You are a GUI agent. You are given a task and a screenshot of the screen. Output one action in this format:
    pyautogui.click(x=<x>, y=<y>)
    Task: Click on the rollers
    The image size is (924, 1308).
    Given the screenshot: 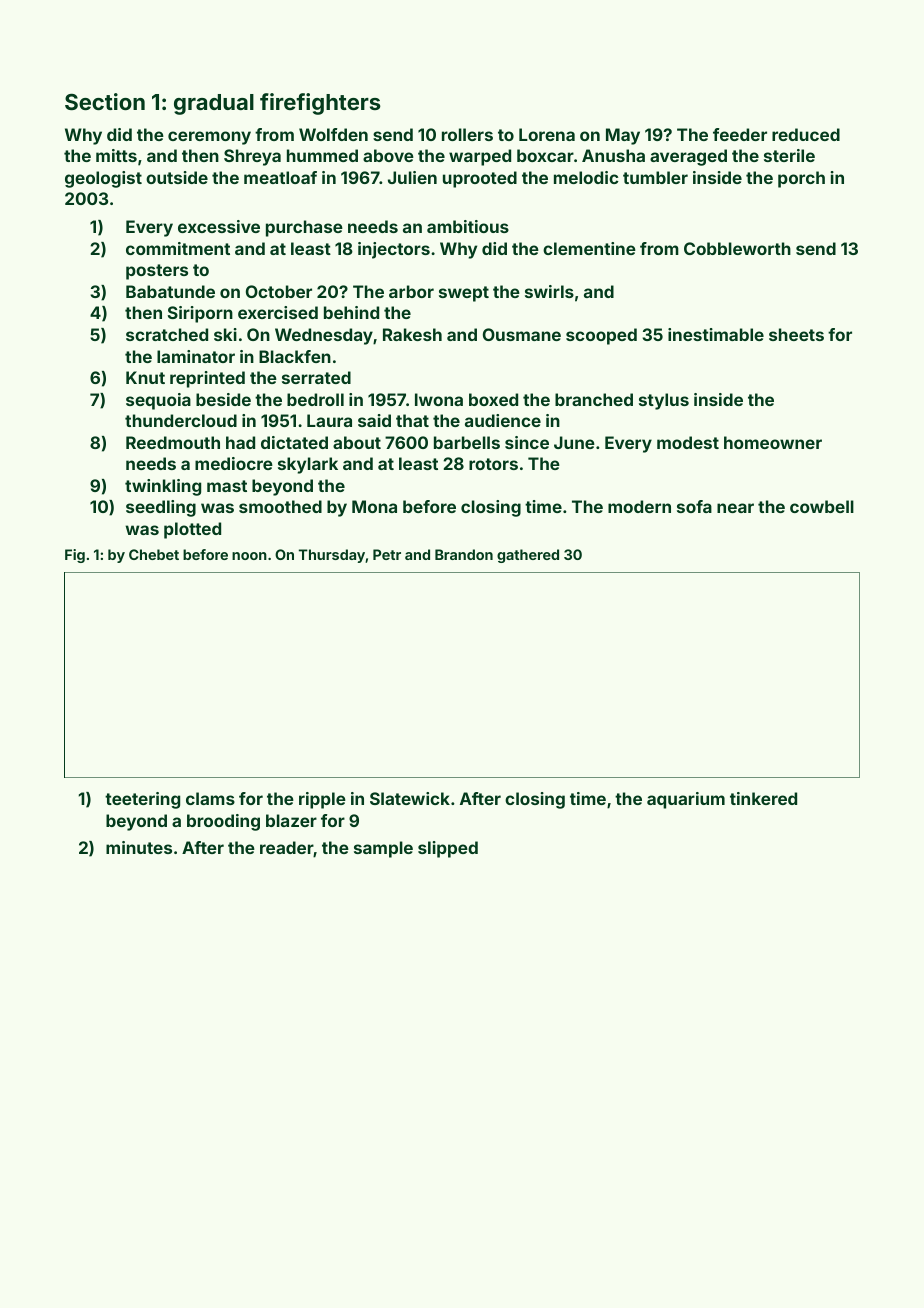 What is the action you would take?
    pyautogui.click(x=467, y=134)
